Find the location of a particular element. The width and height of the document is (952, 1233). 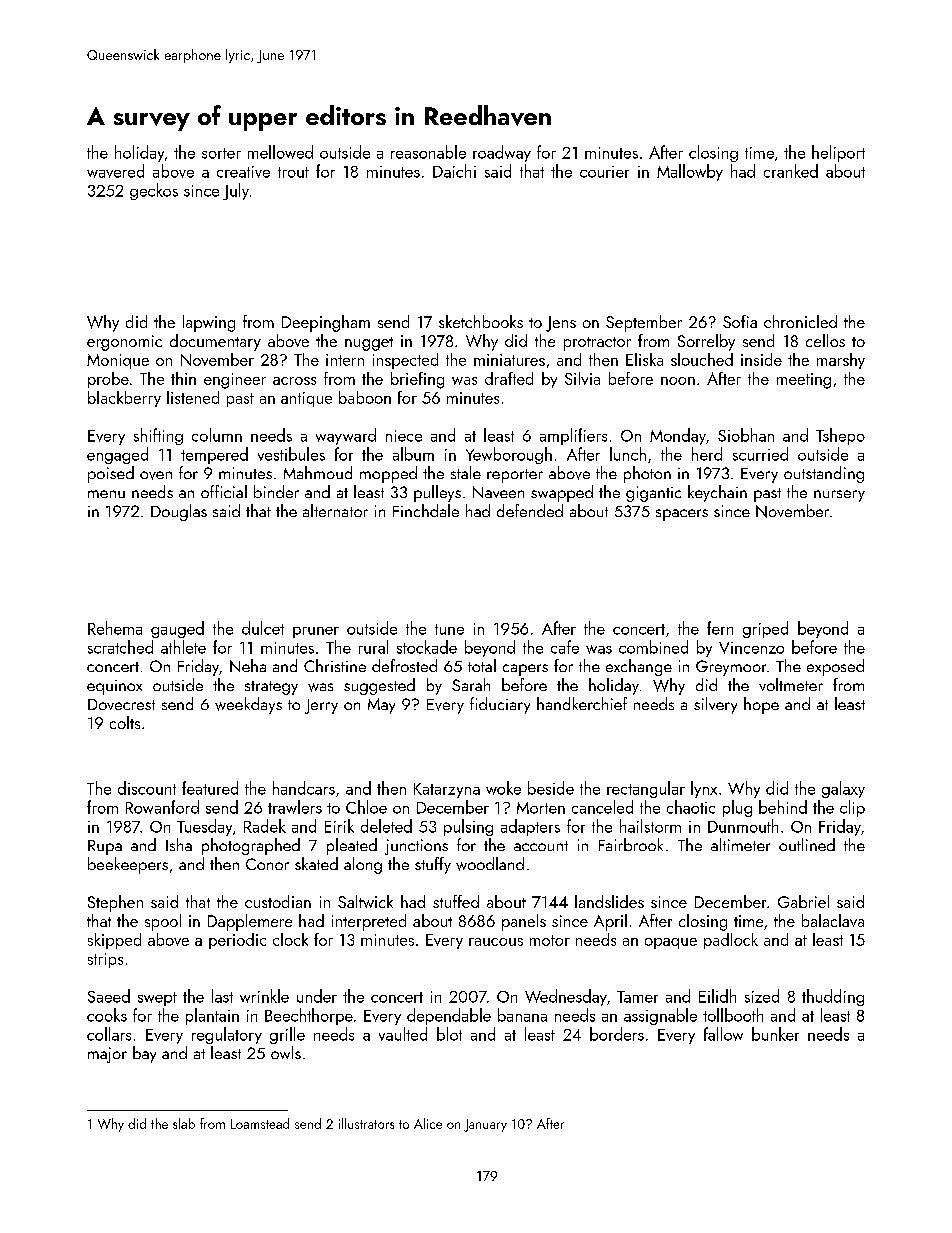

major is located at coordinates (107, 1055).
